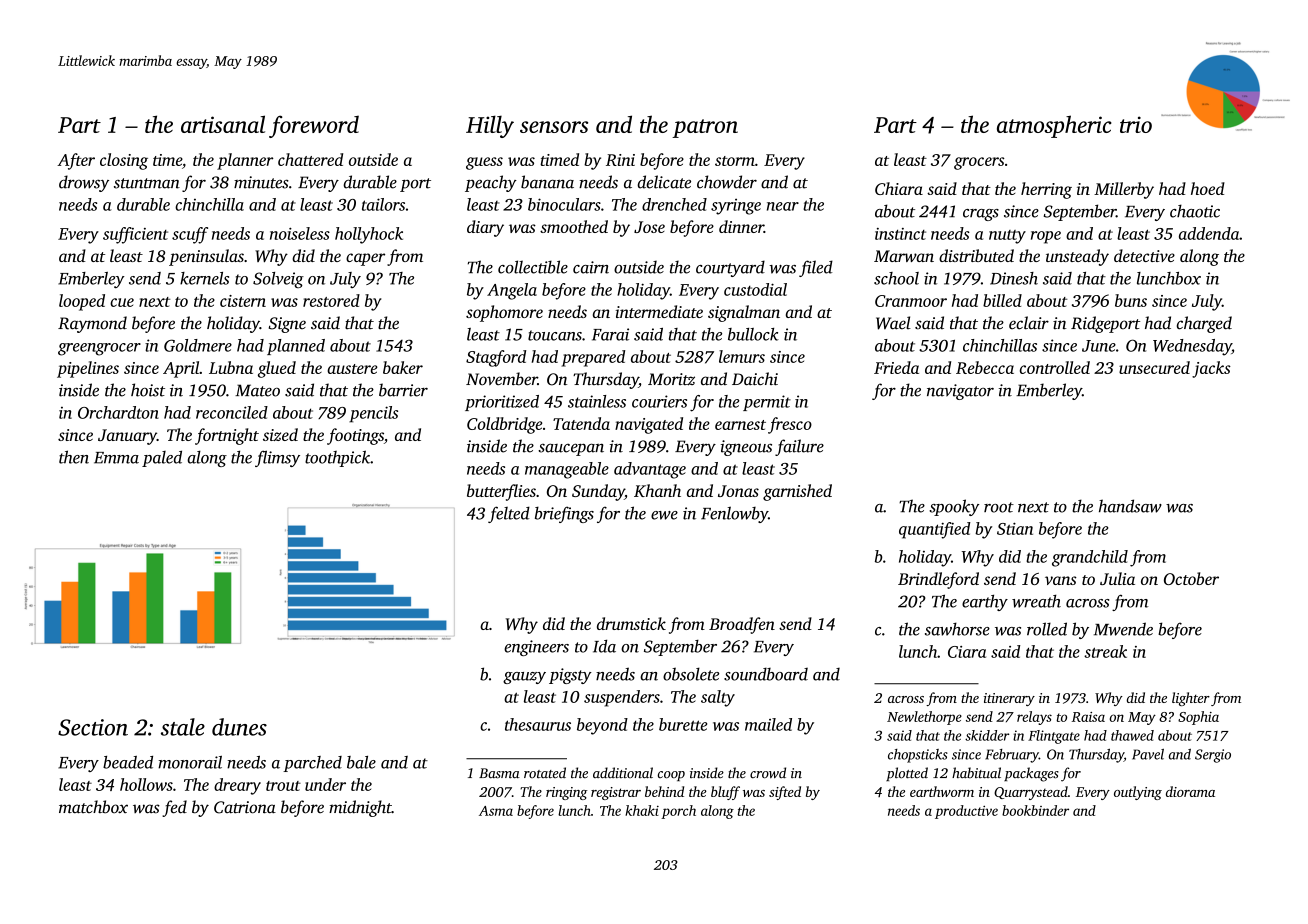 This screenshot has height=924, width=1308. What do you see at coordinates (1054, 126) in the screenshot?
I see `atmospheric` at bounding box center [1054, 126].
